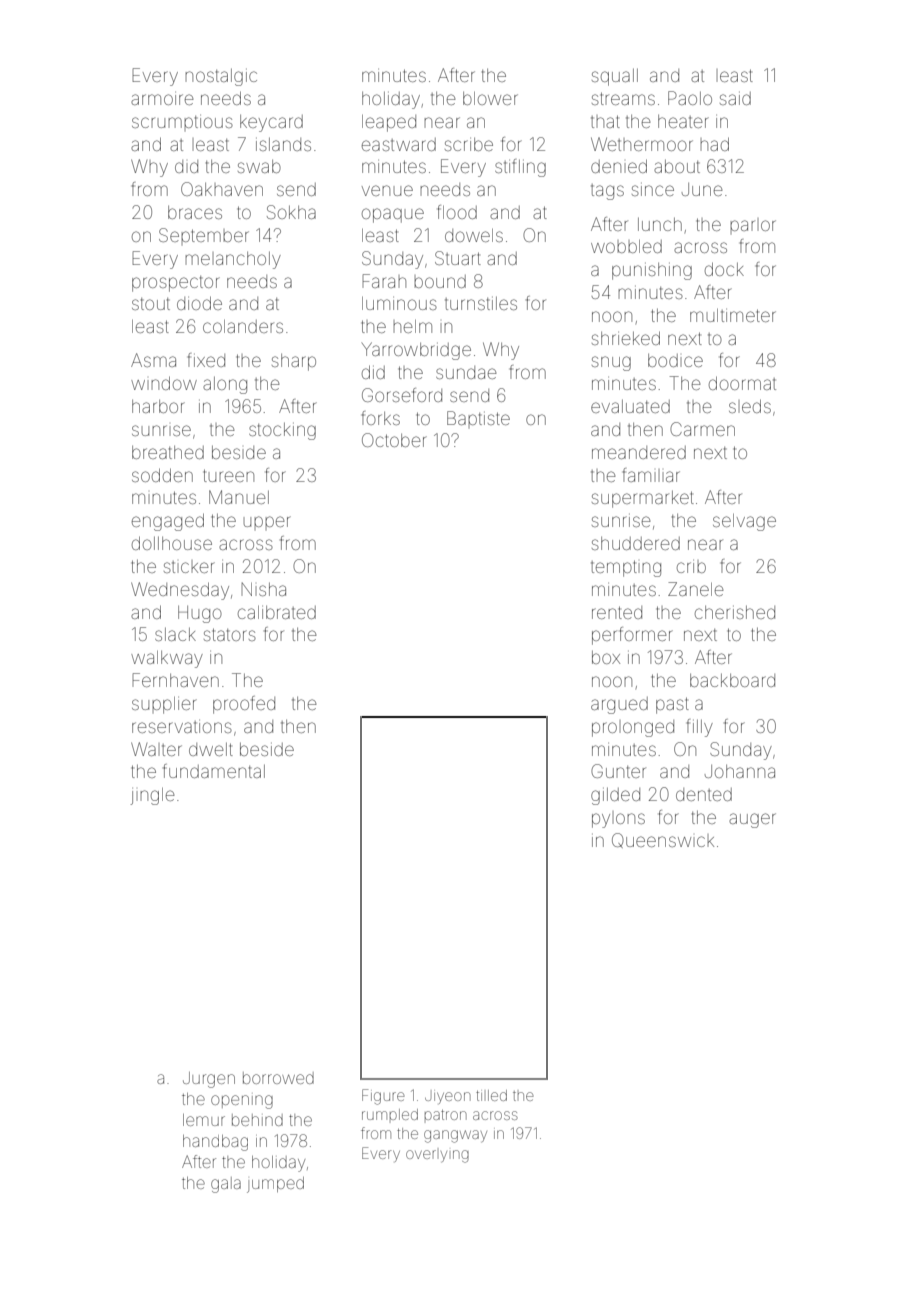  Describe the element at coordinates (230, 634) in the screenshot. I see `stators` at that location.
